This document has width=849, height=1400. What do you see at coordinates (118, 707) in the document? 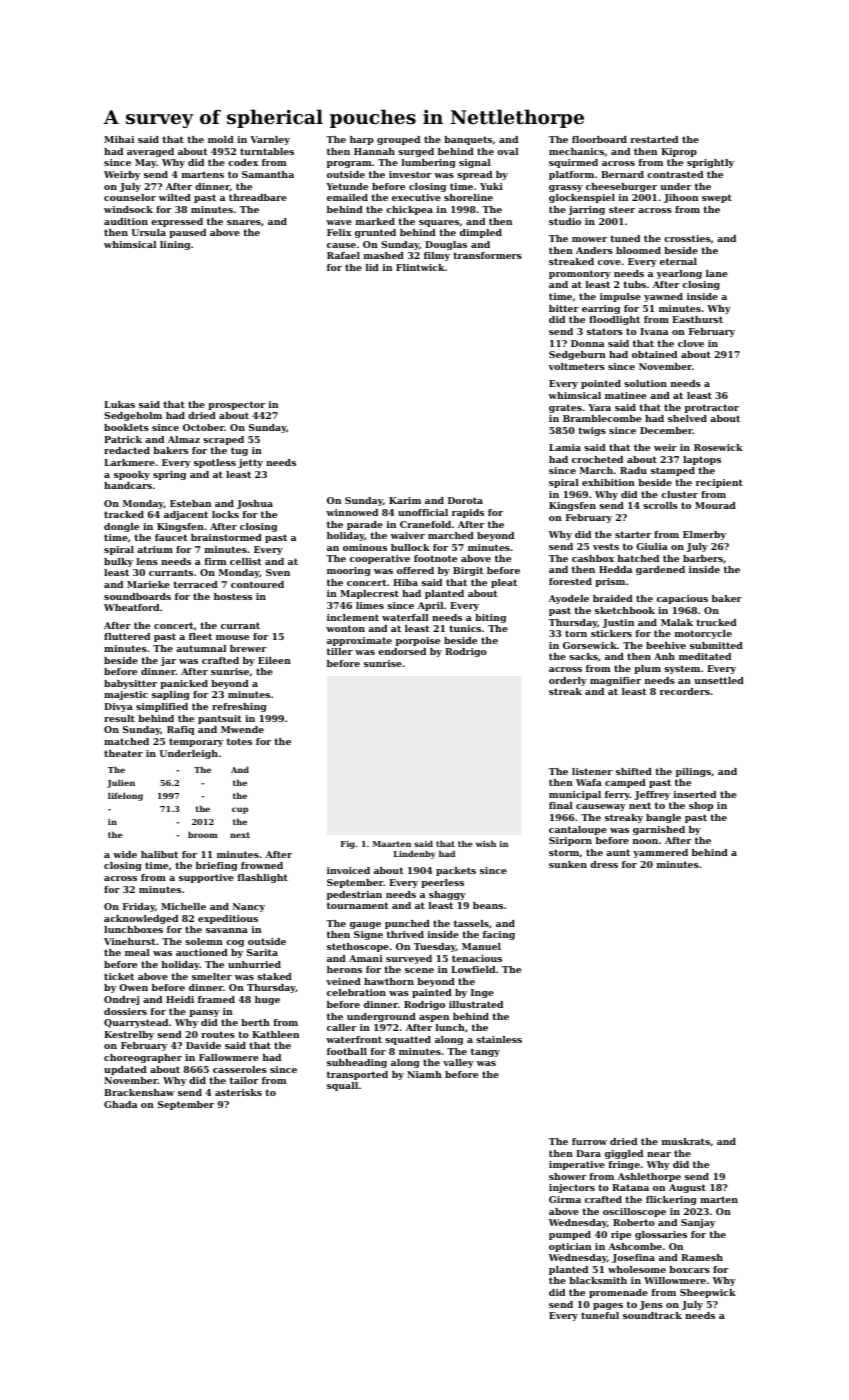
I see `Divya` at bounding box center [118, 707].
